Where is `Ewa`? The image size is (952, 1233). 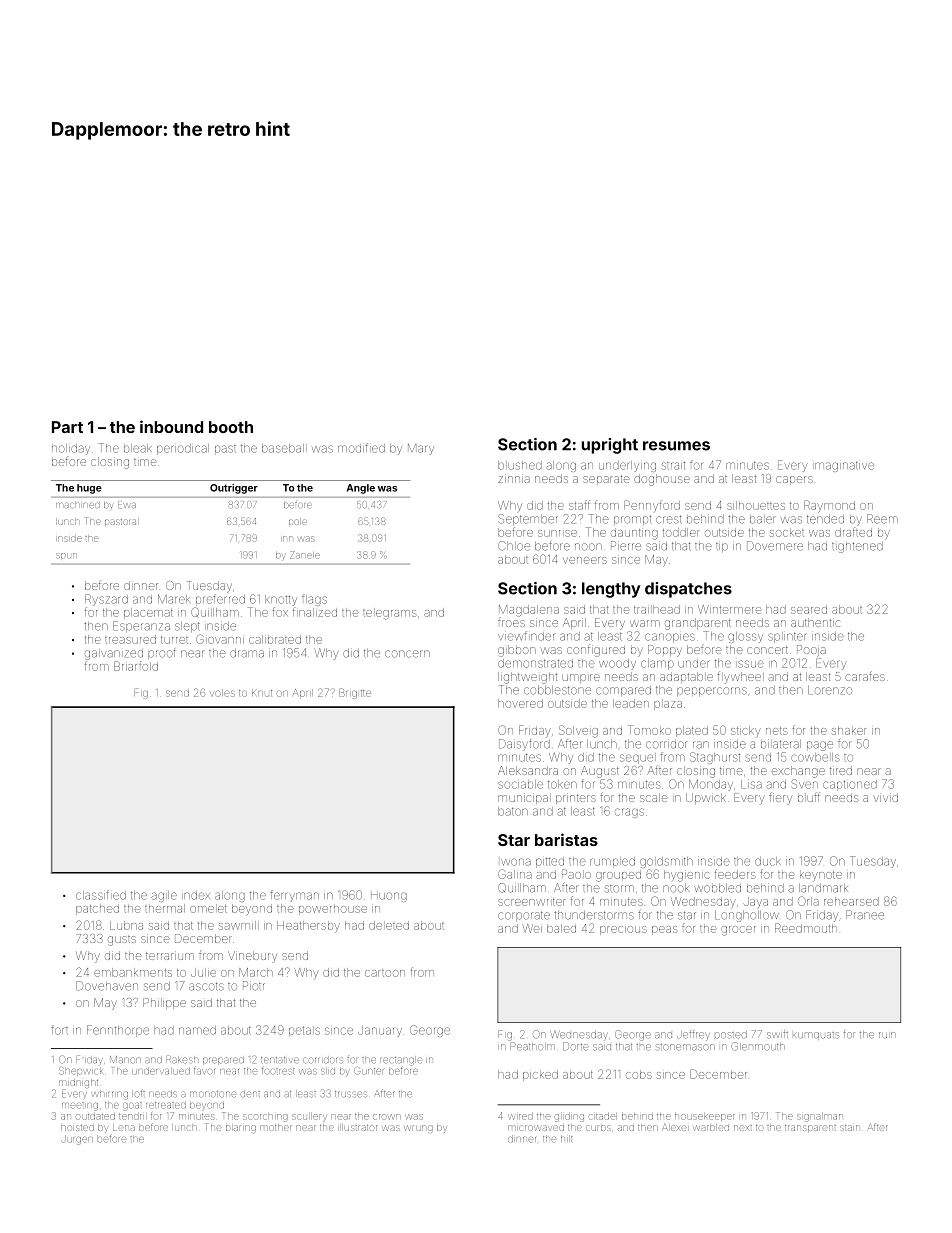
Ewa is located at coordinates (127, 504).
